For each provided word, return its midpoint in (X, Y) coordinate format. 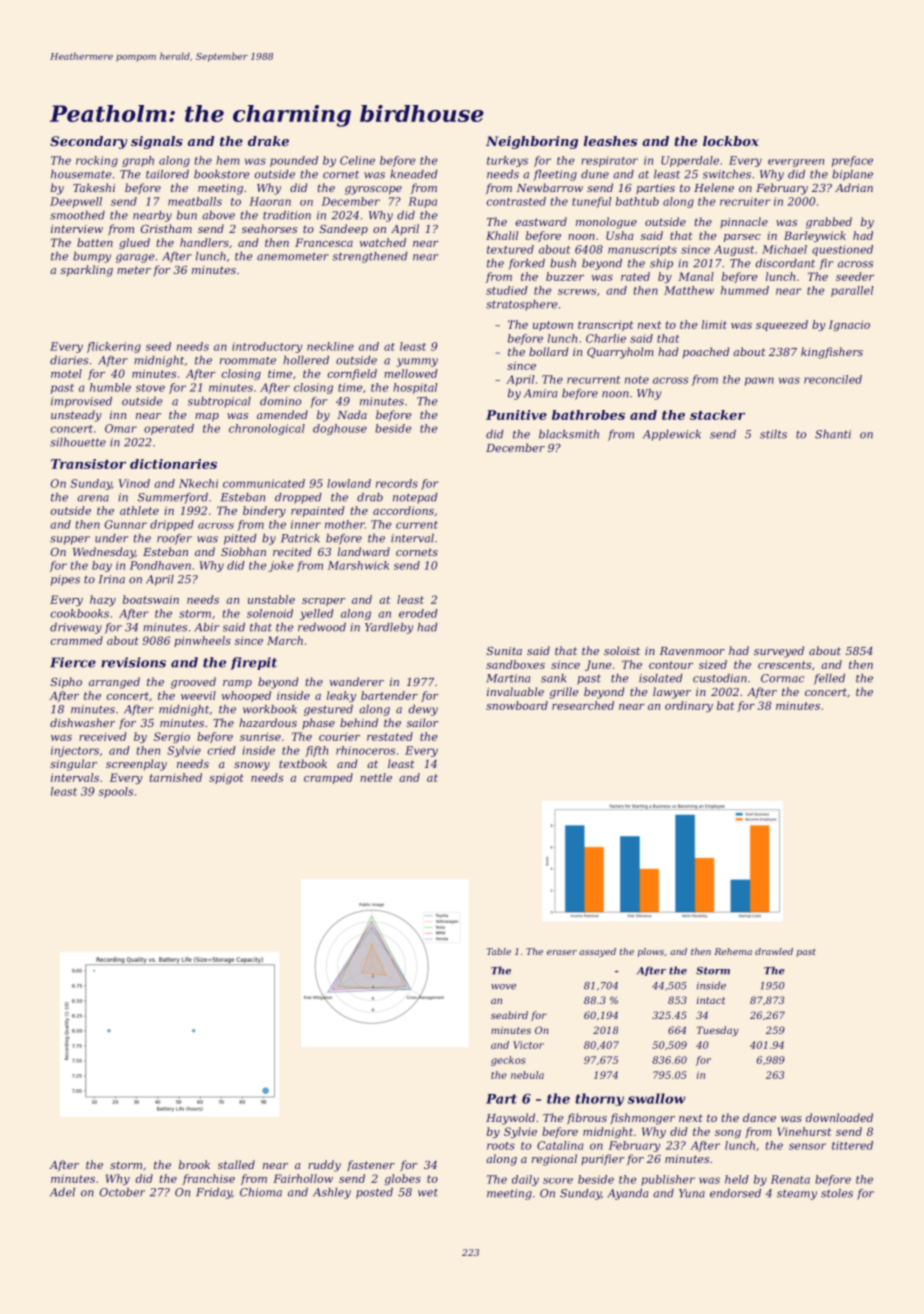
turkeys (507, 161)
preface (852, 161)
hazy (103, 600)
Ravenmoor (692, 651)
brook (194, 1164)
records (397, 483)
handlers (204, 242)
